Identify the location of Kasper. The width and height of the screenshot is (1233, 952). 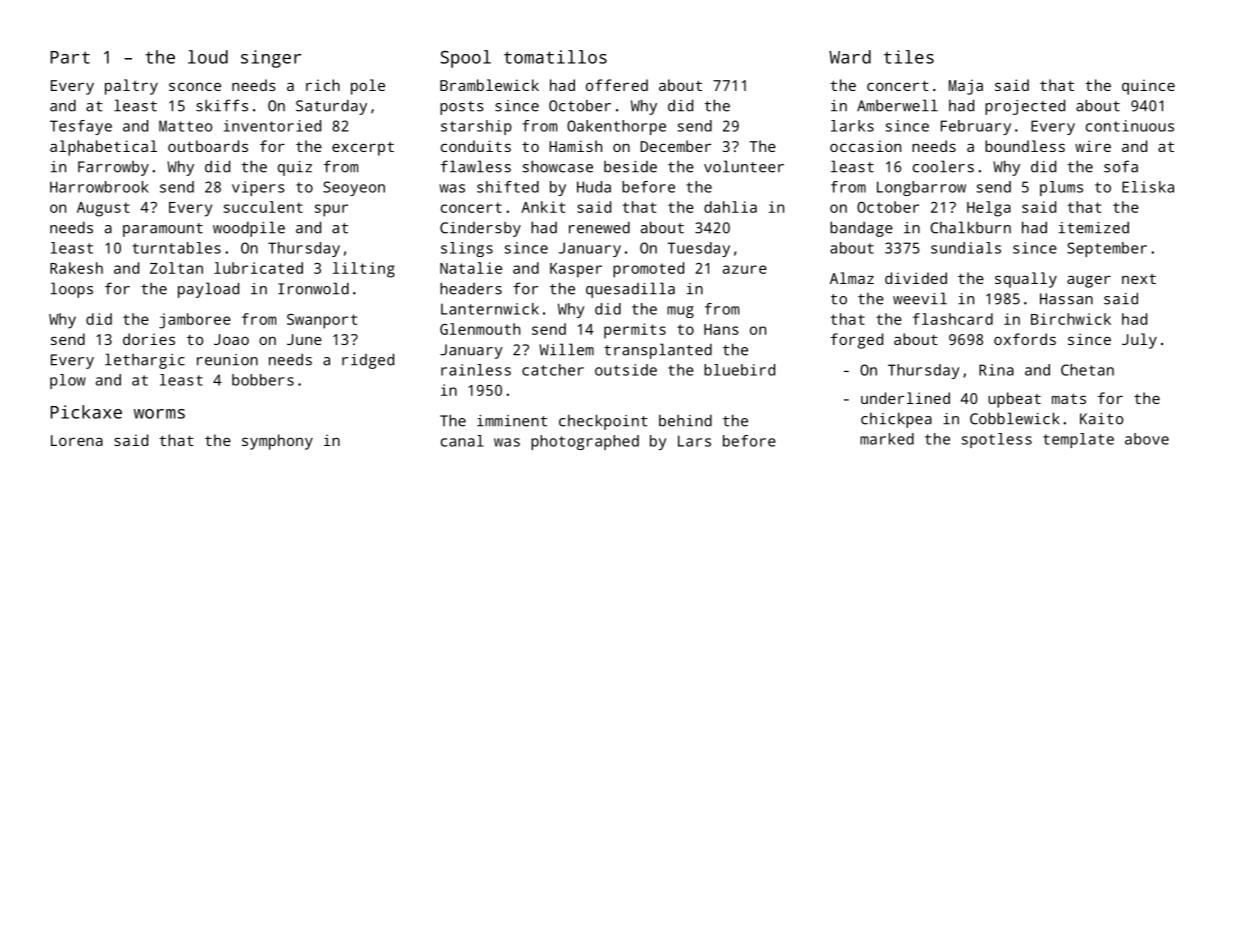
(576, 270).
